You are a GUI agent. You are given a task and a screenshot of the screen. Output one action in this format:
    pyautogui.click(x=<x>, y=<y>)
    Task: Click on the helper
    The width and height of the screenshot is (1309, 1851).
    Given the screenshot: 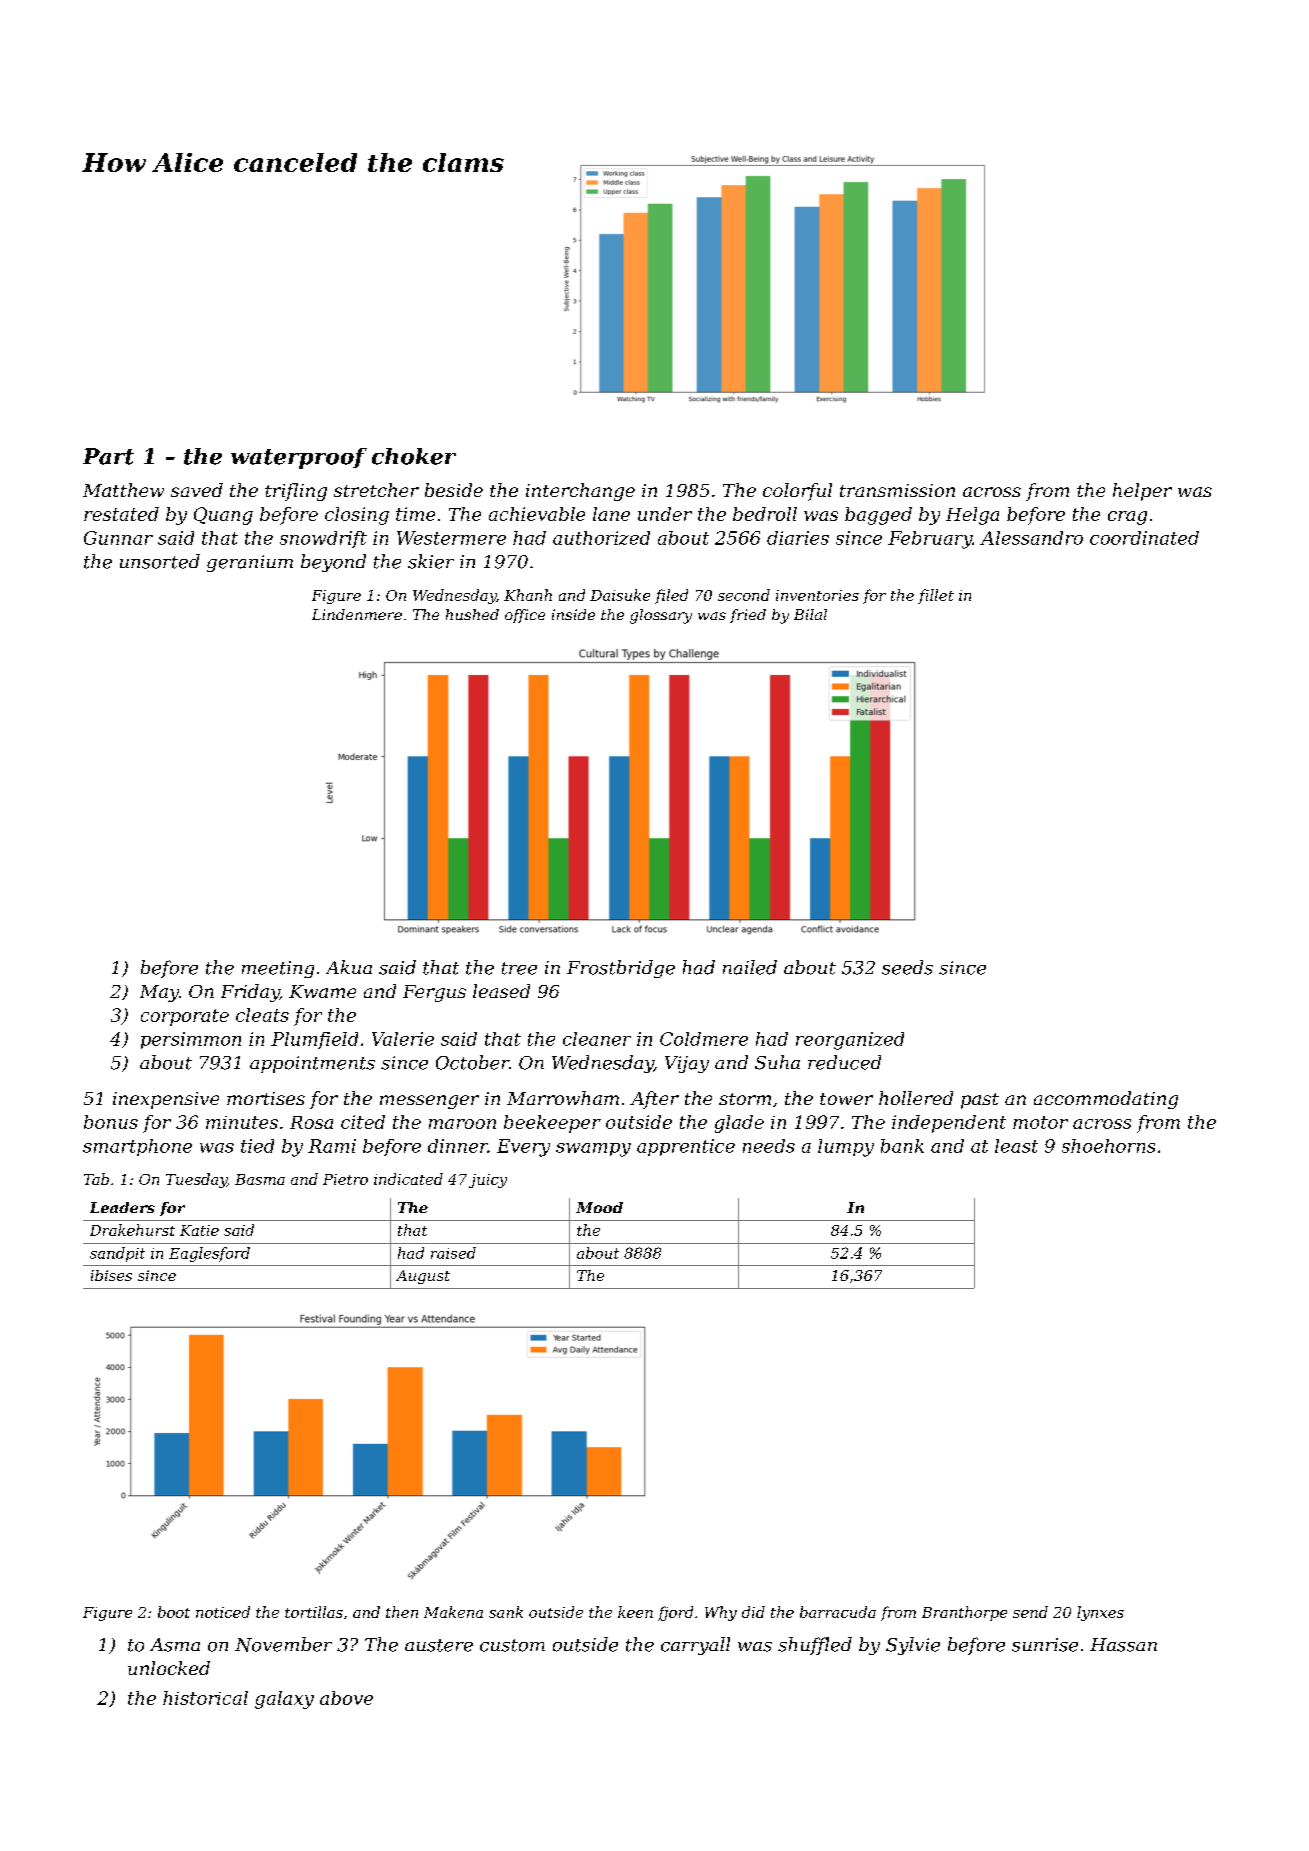 What is the action you would take?
    pyautogui.click(x=1142, y=492)
